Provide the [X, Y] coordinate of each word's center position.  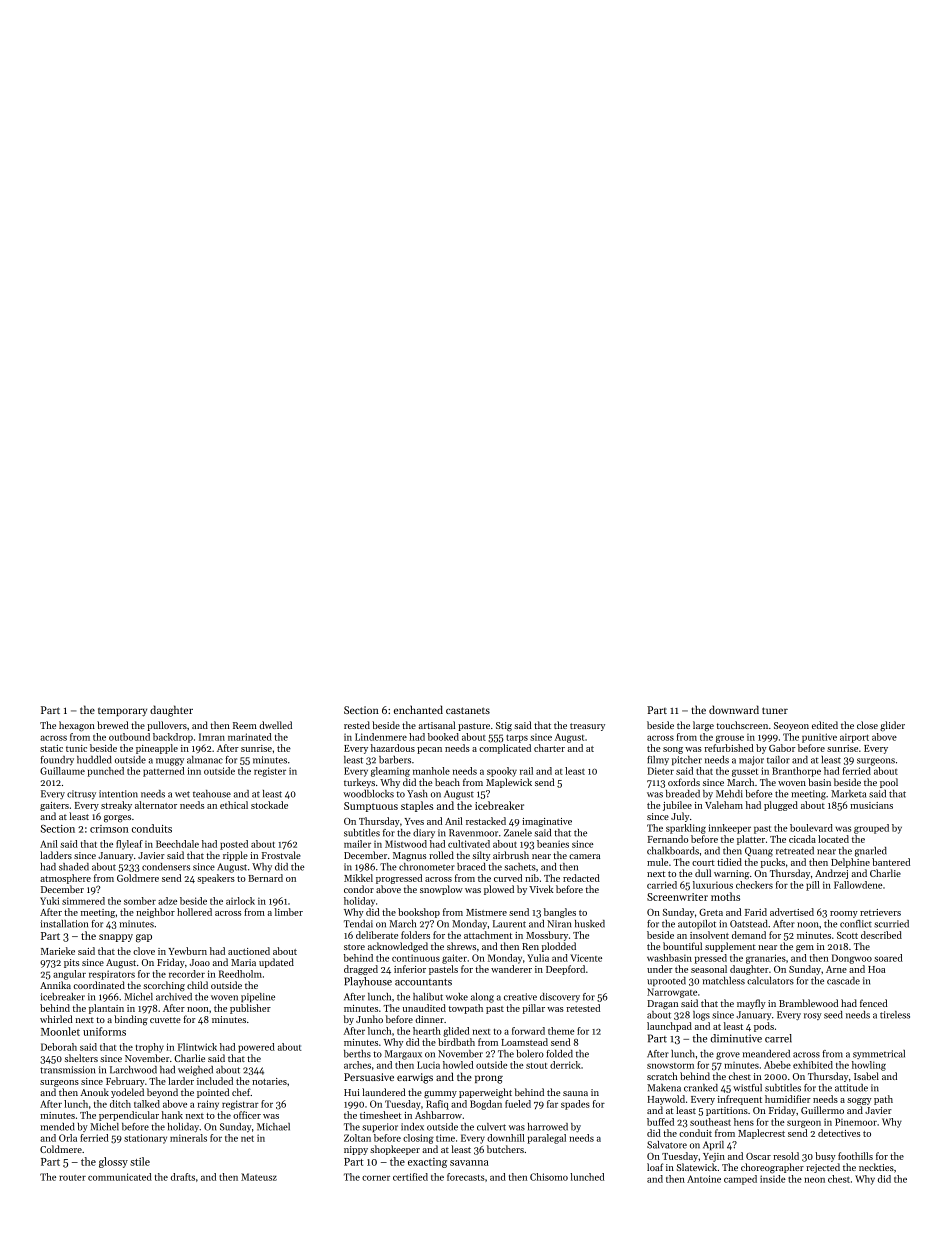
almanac [205, 760]
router [72, 1178]
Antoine [704, 1179]
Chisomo [549, 1177]
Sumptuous [371, 807]
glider [892, 726]
